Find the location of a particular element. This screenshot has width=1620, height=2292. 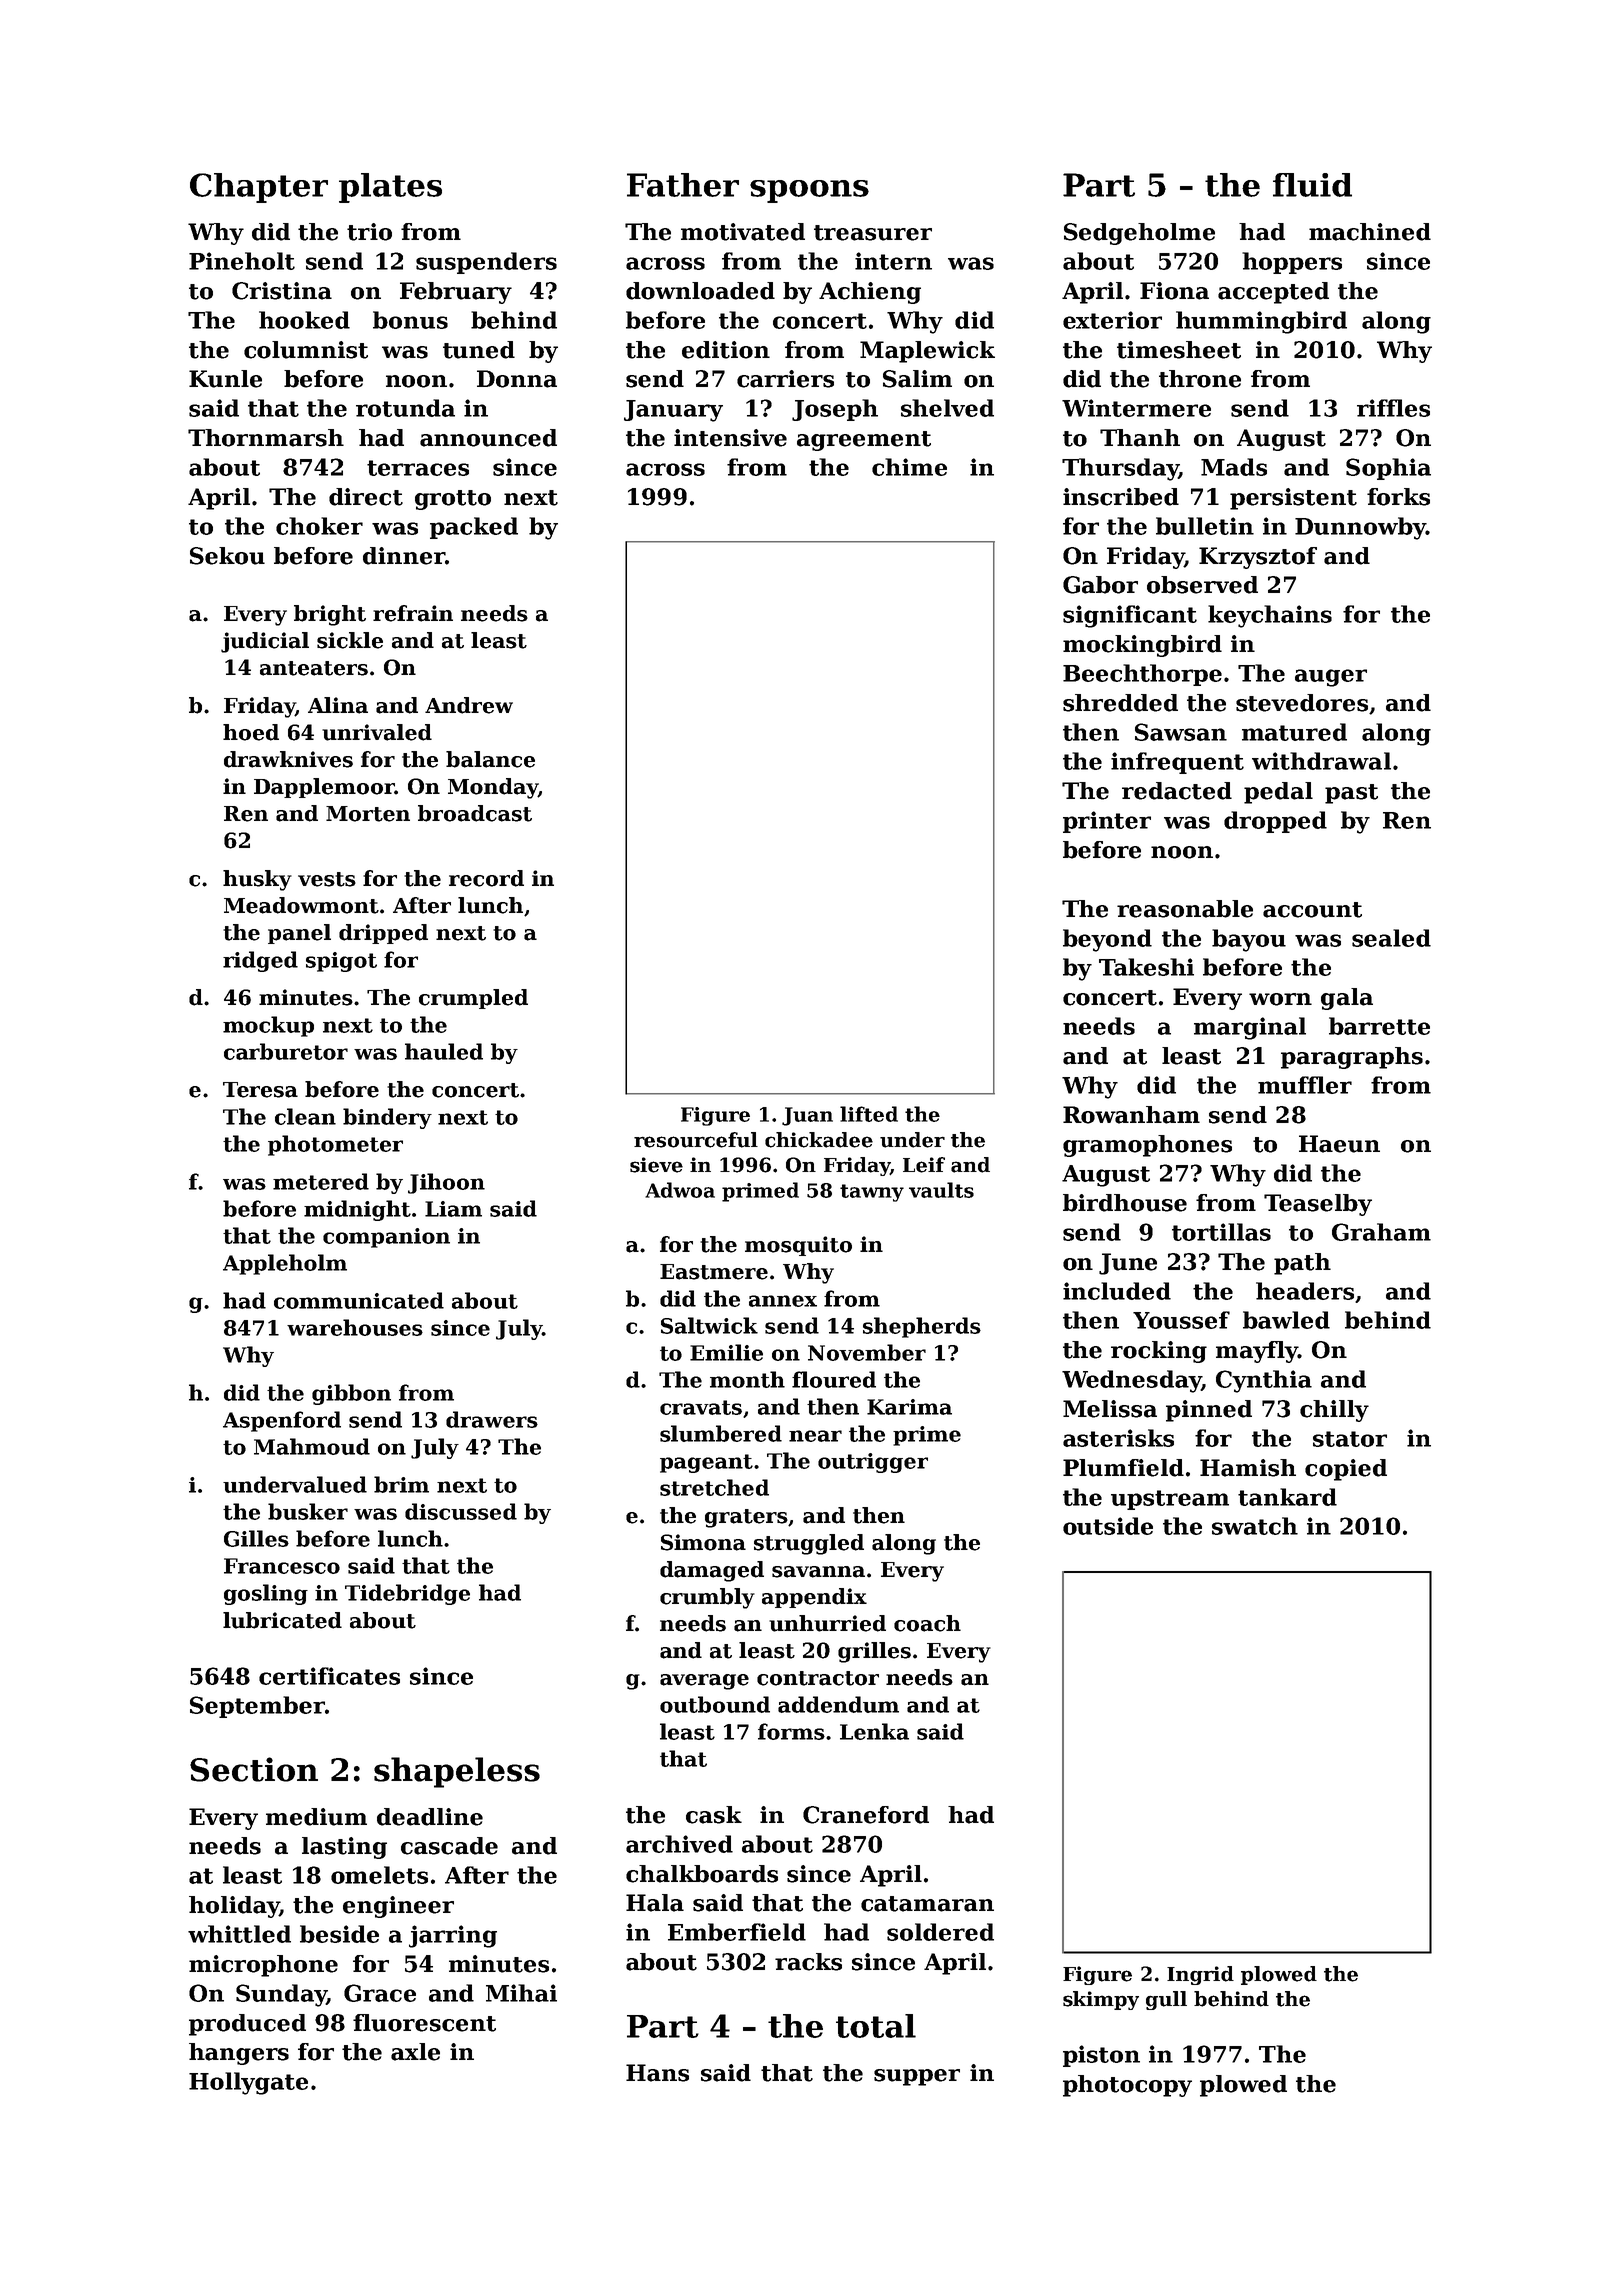

savanna is located at coordinates (818, 1572).
